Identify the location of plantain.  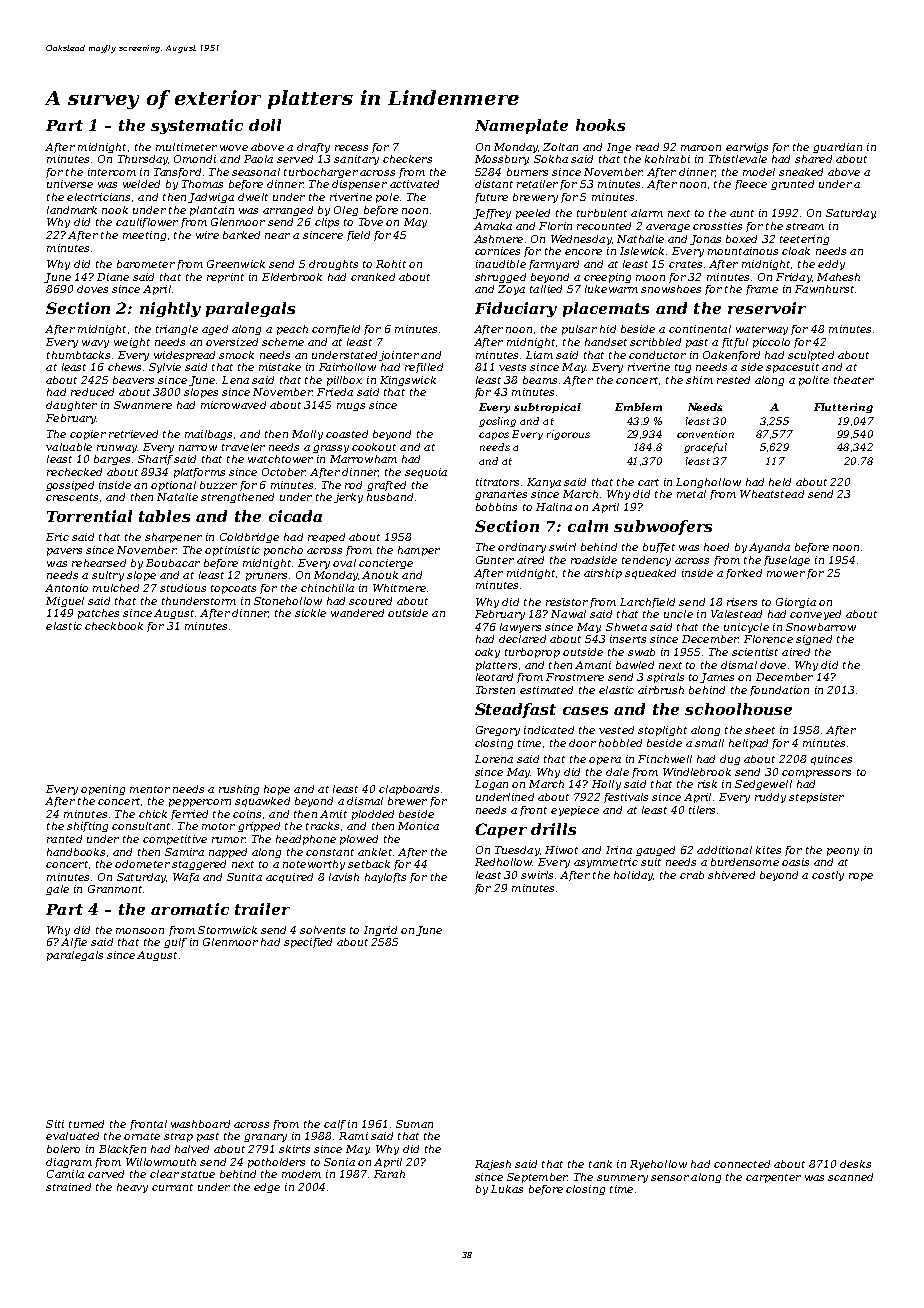
(212, 211).
